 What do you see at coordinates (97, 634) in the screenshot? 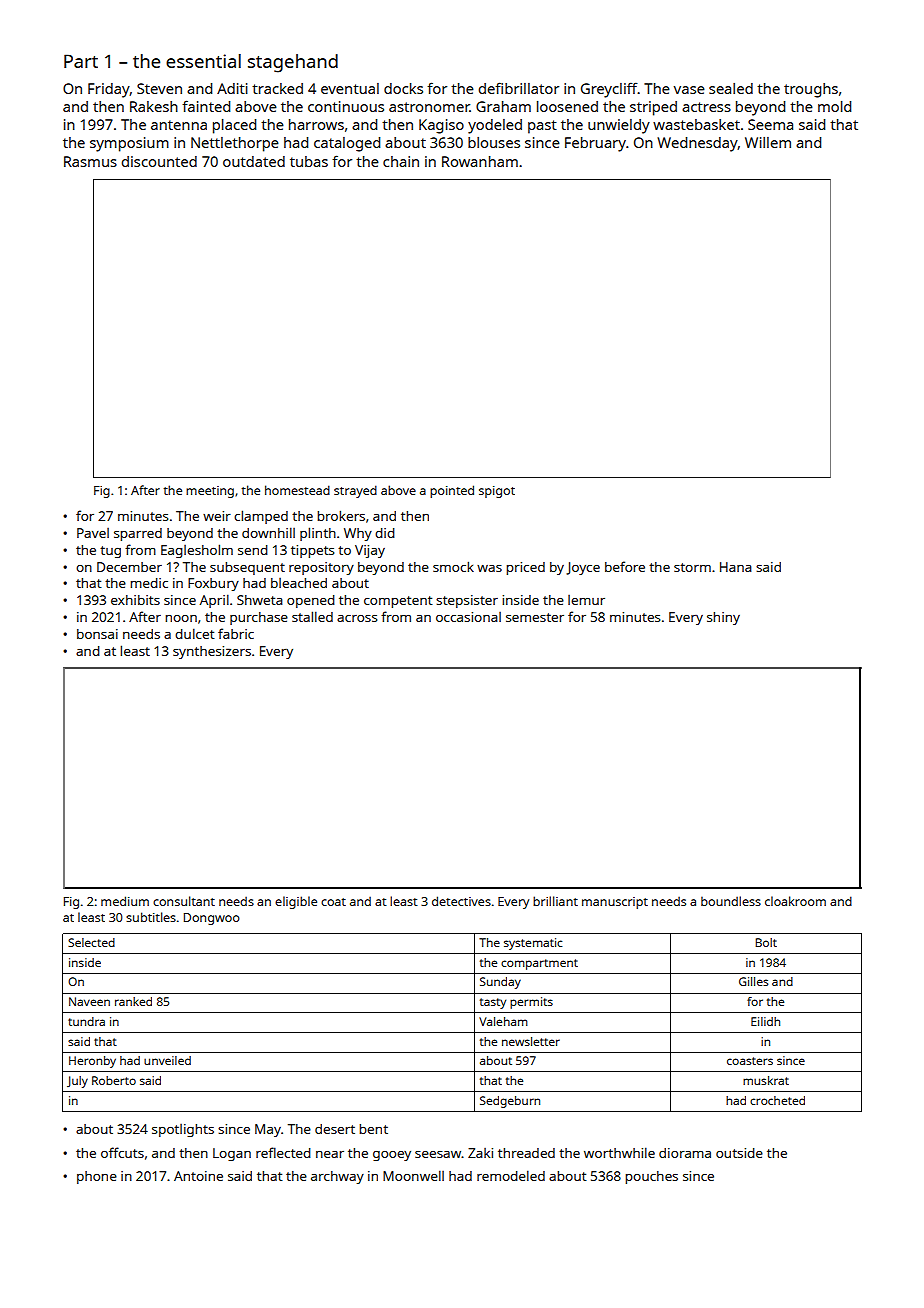
I see `bonsai` at bounding box center [97, 634].
